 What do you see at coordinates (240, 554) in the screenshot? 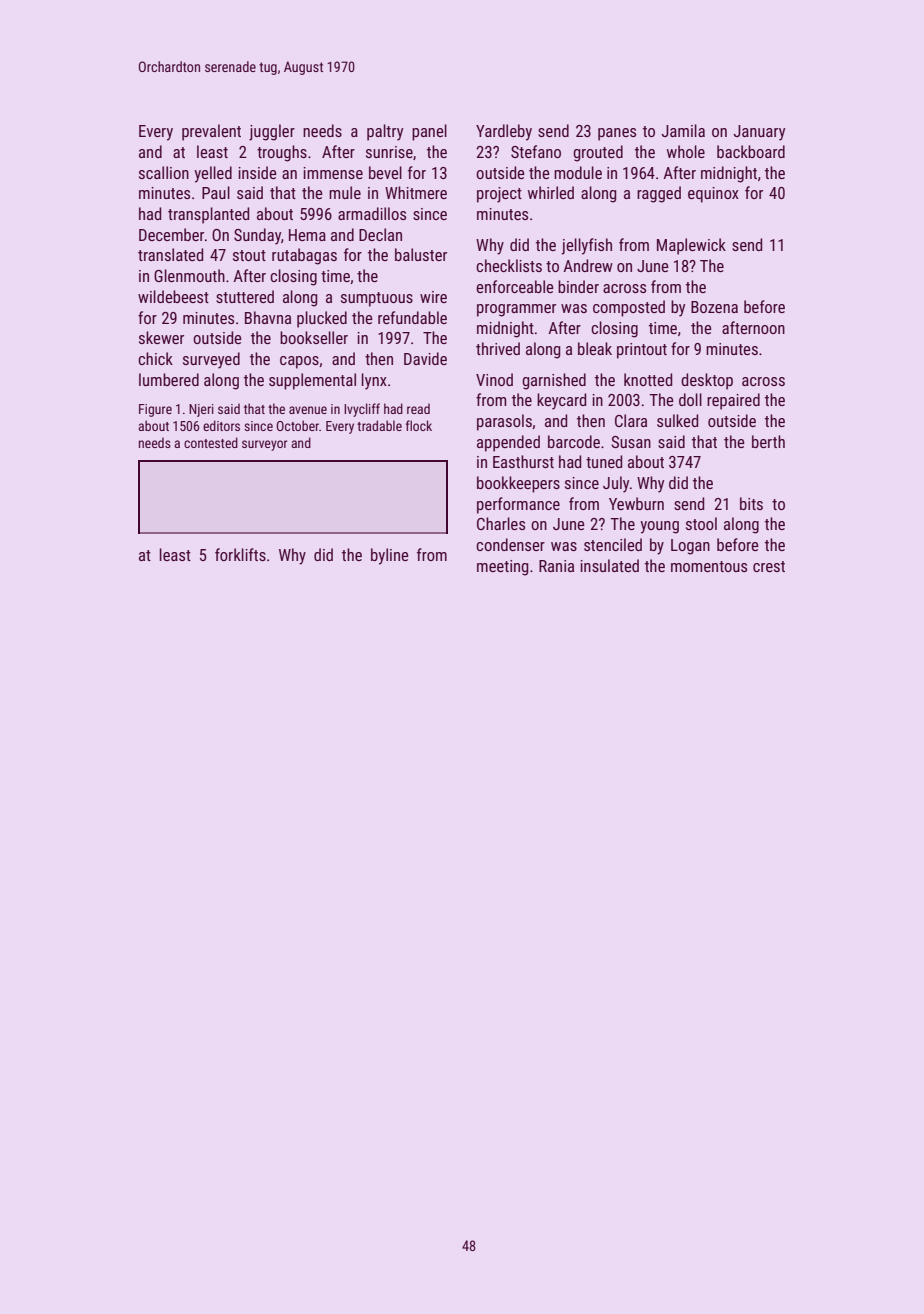
I see `forklifts` at bounding box center [240, 554].
